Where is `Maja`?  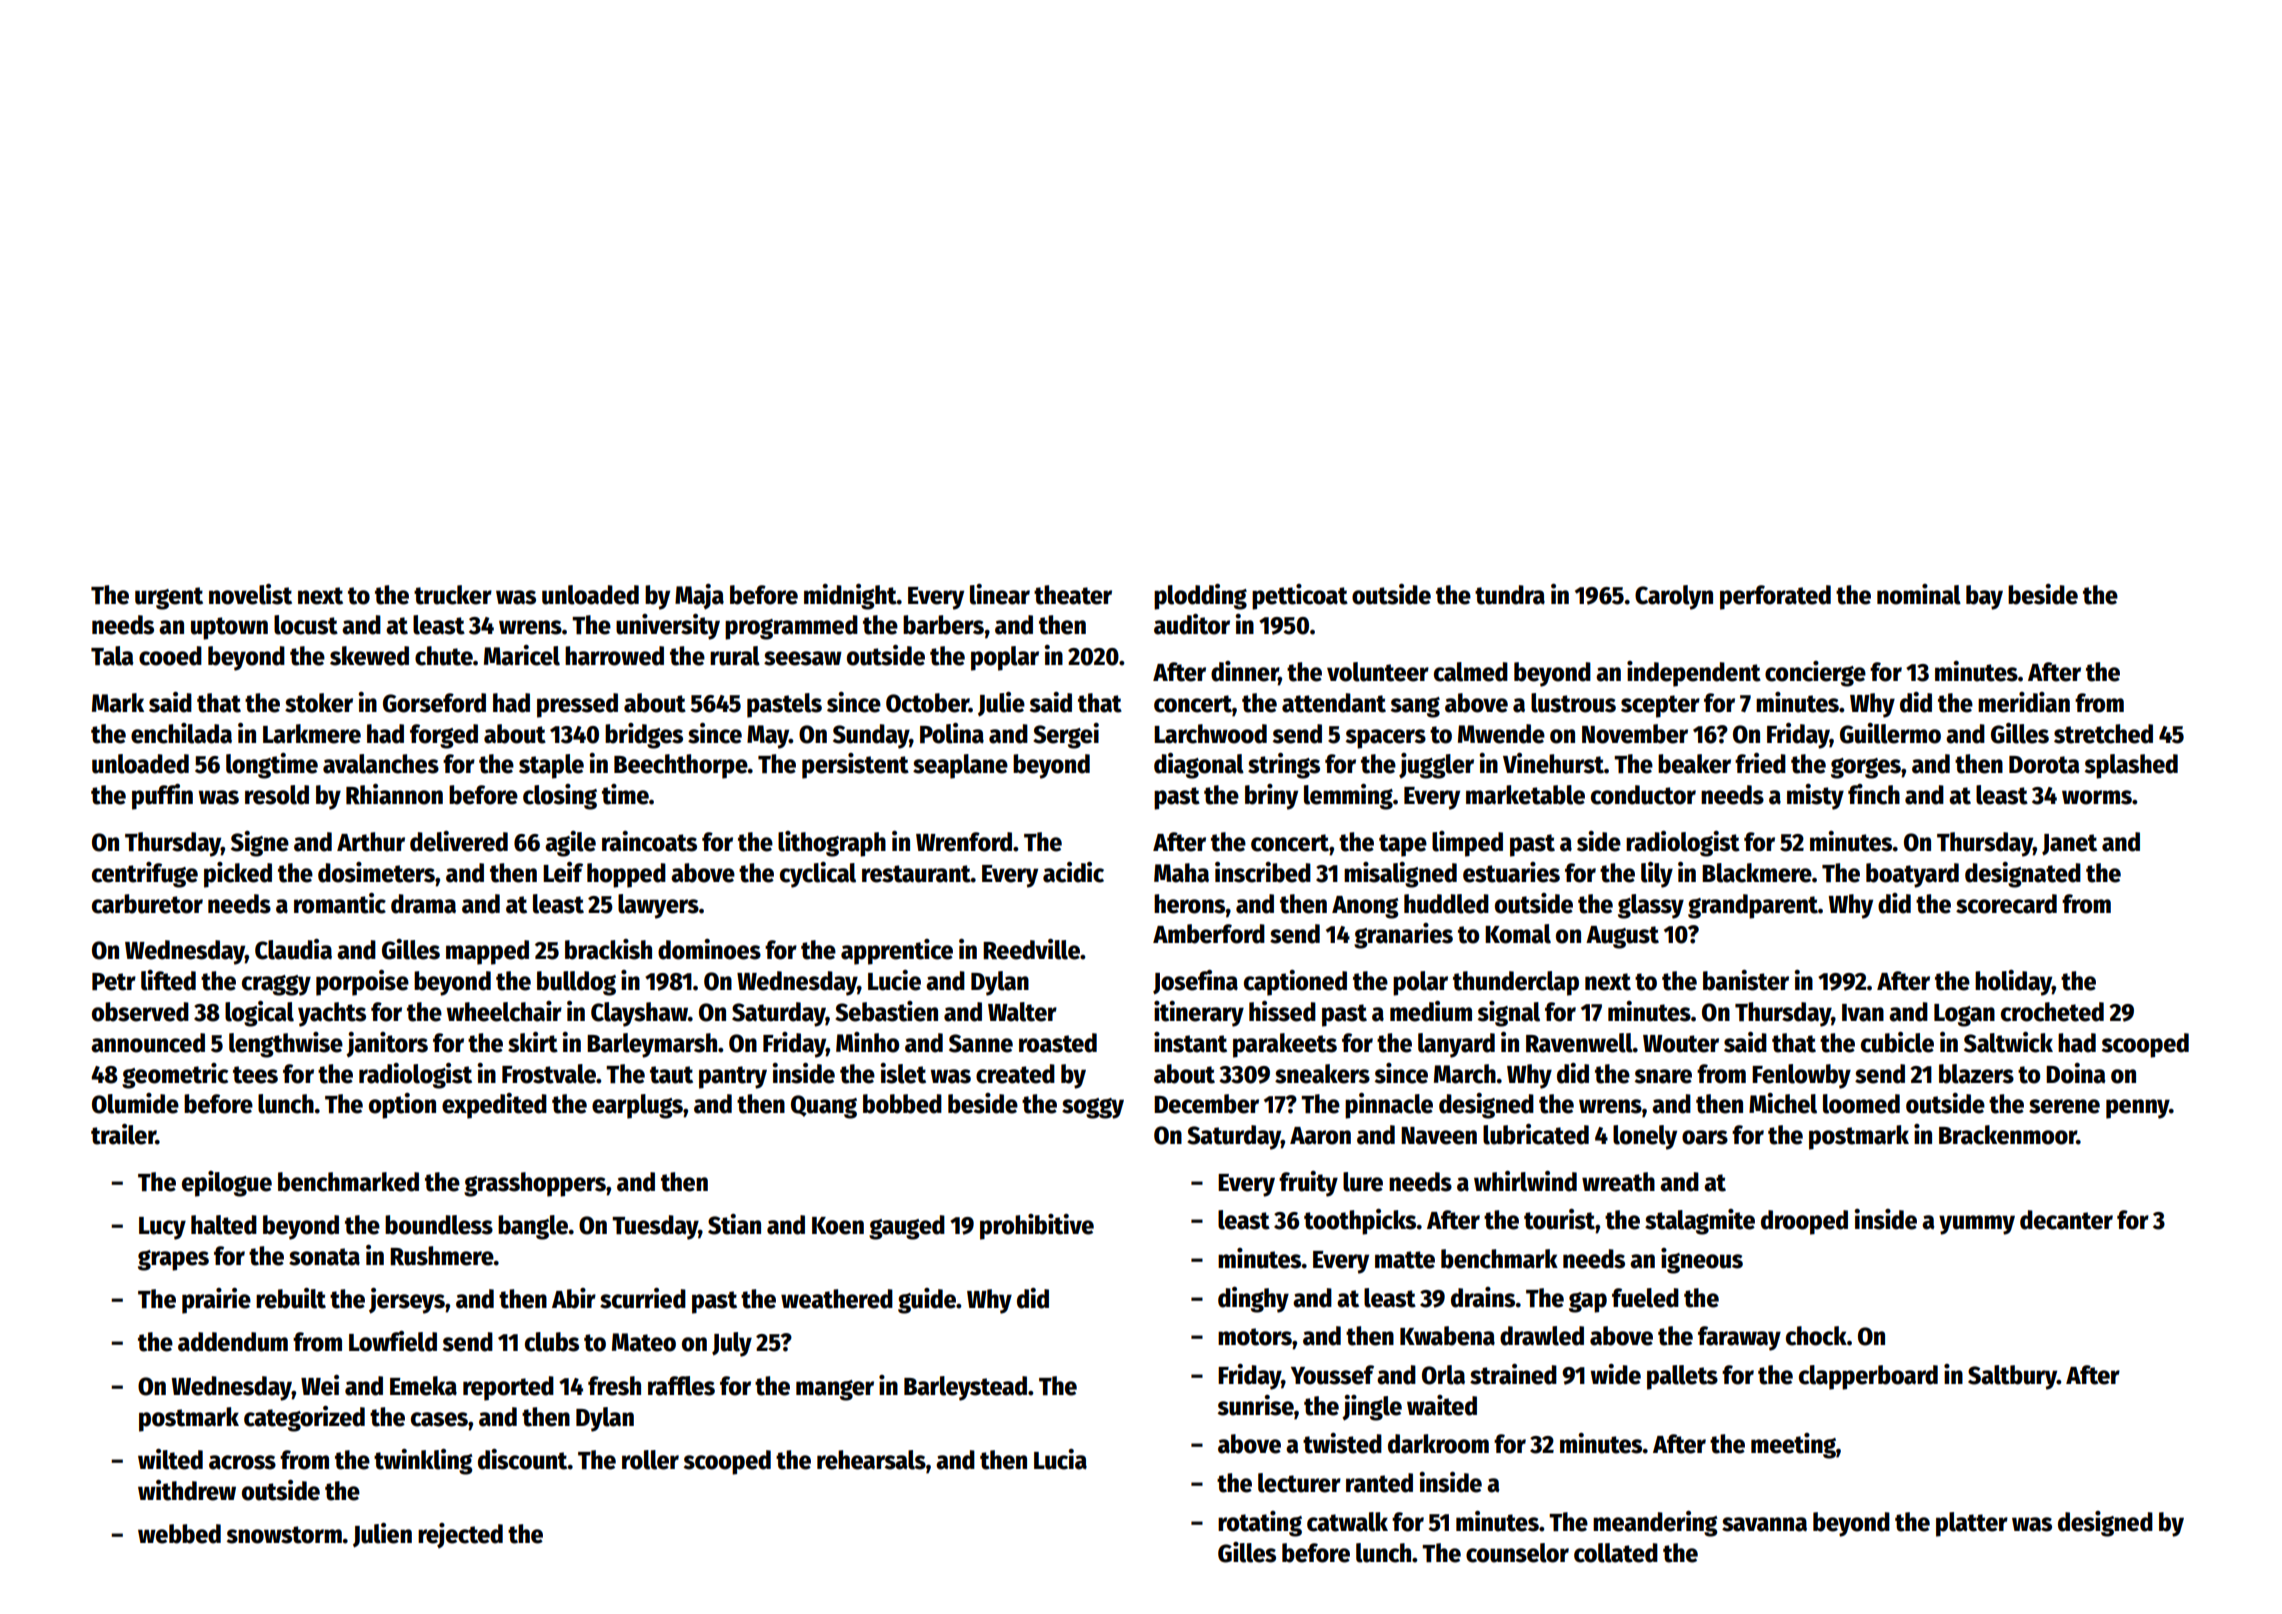 Maja is located at coordinates (699, 597).
